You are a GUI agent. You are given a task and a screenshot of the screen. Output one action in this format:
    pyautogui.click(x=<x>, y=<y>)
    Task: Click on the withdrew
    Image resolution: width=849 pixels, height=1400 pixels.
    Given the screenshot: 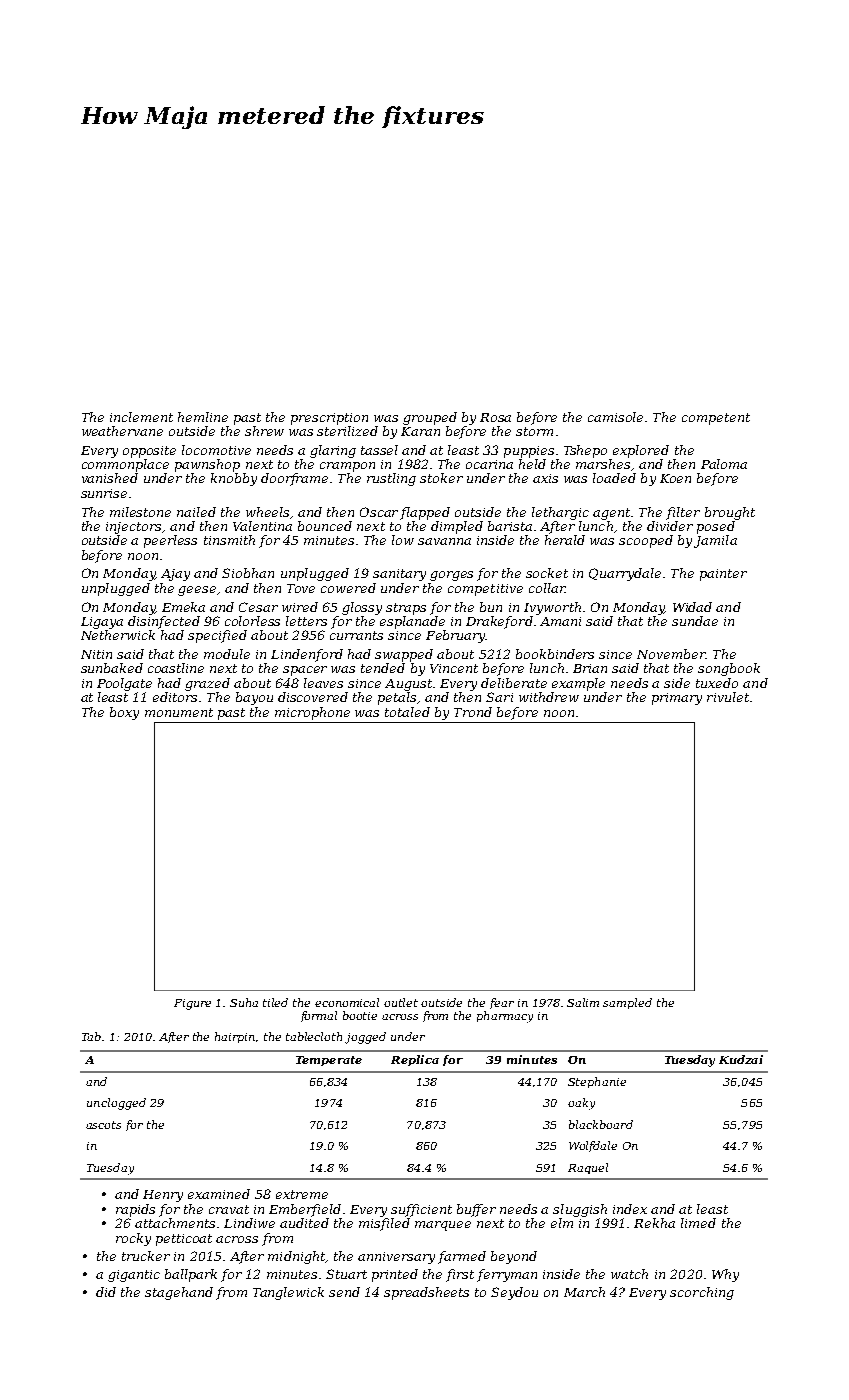 What is the action you would take?
    pyautogui.click(x=549, y=697)
